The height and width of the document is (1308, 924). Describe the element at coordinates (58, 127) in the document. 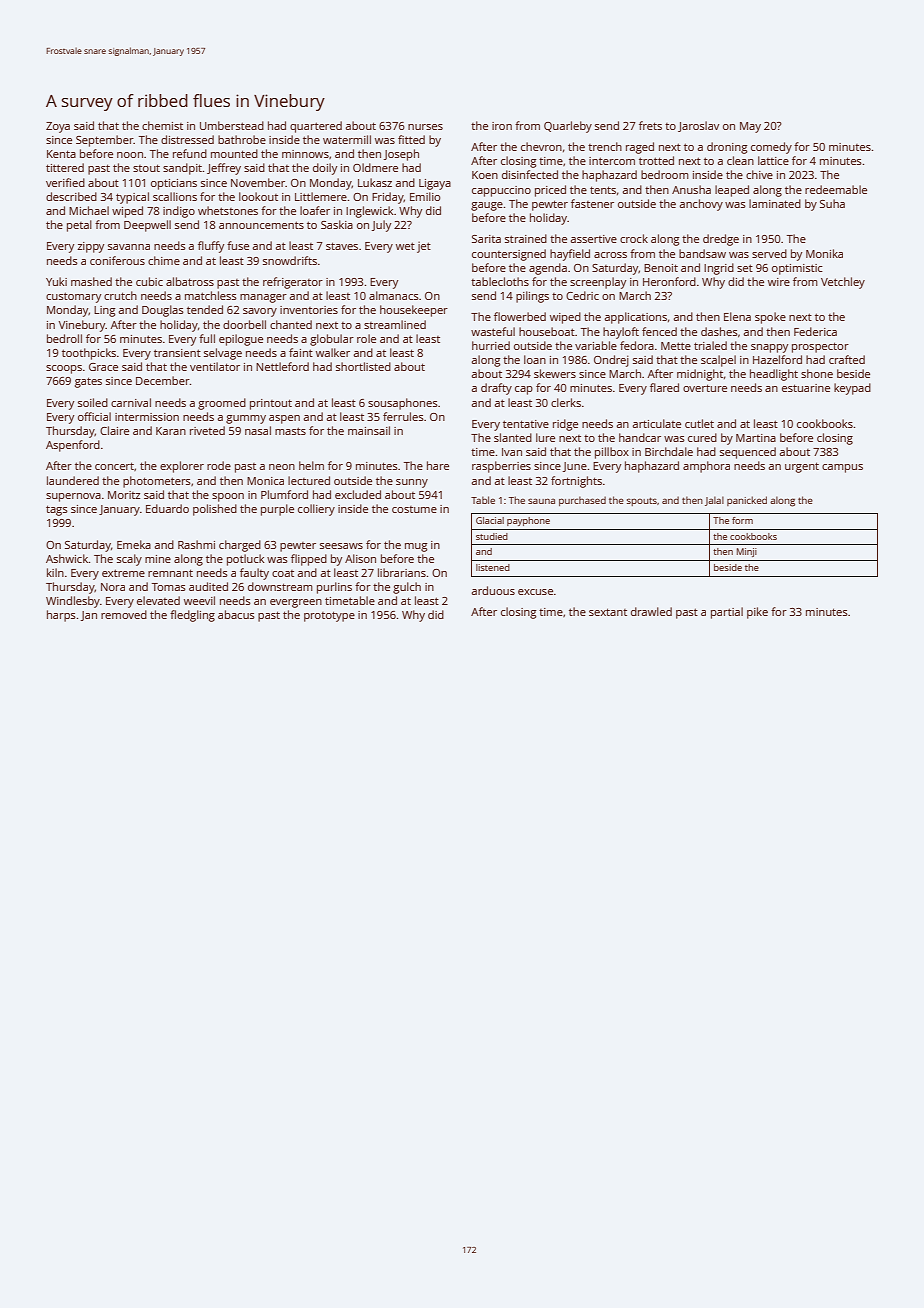

I see `Zoya` at that location.
